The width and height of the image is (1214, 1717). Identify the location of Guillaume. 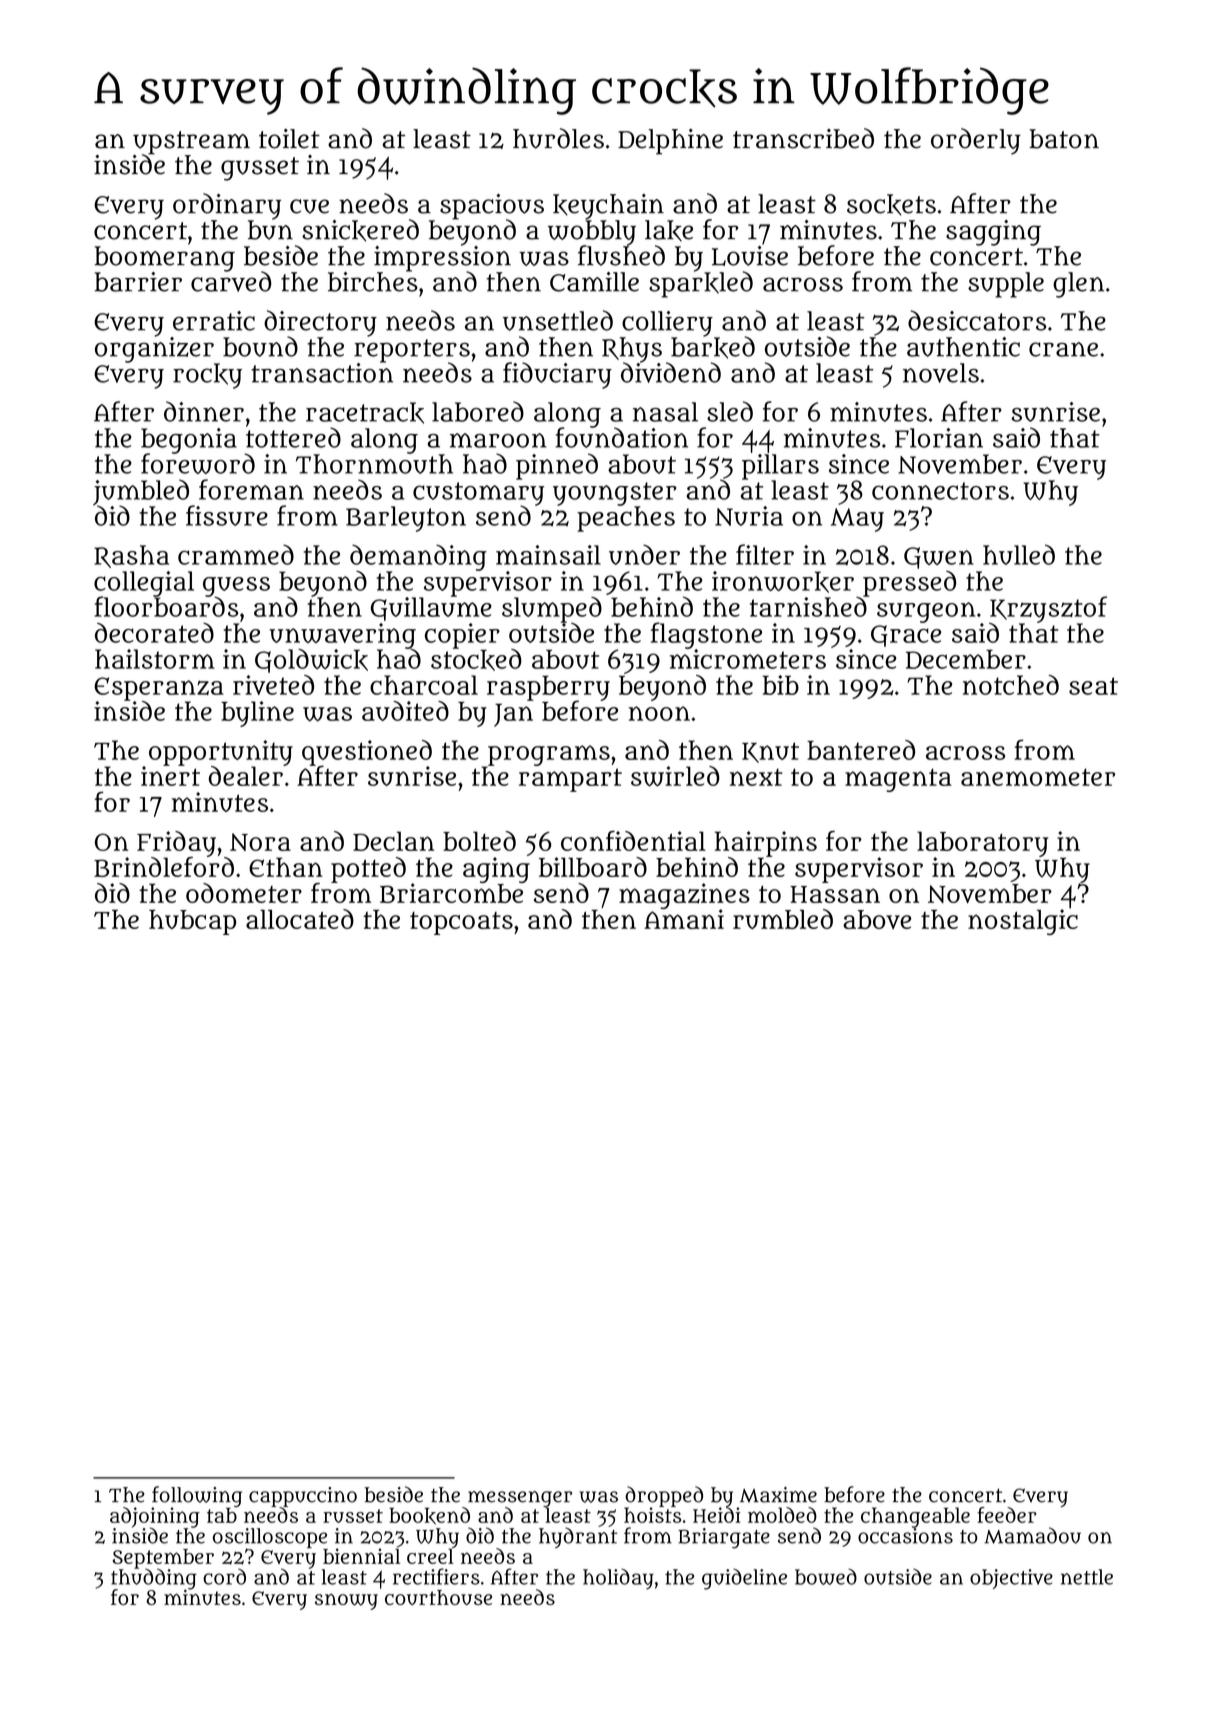
(431, 609).
